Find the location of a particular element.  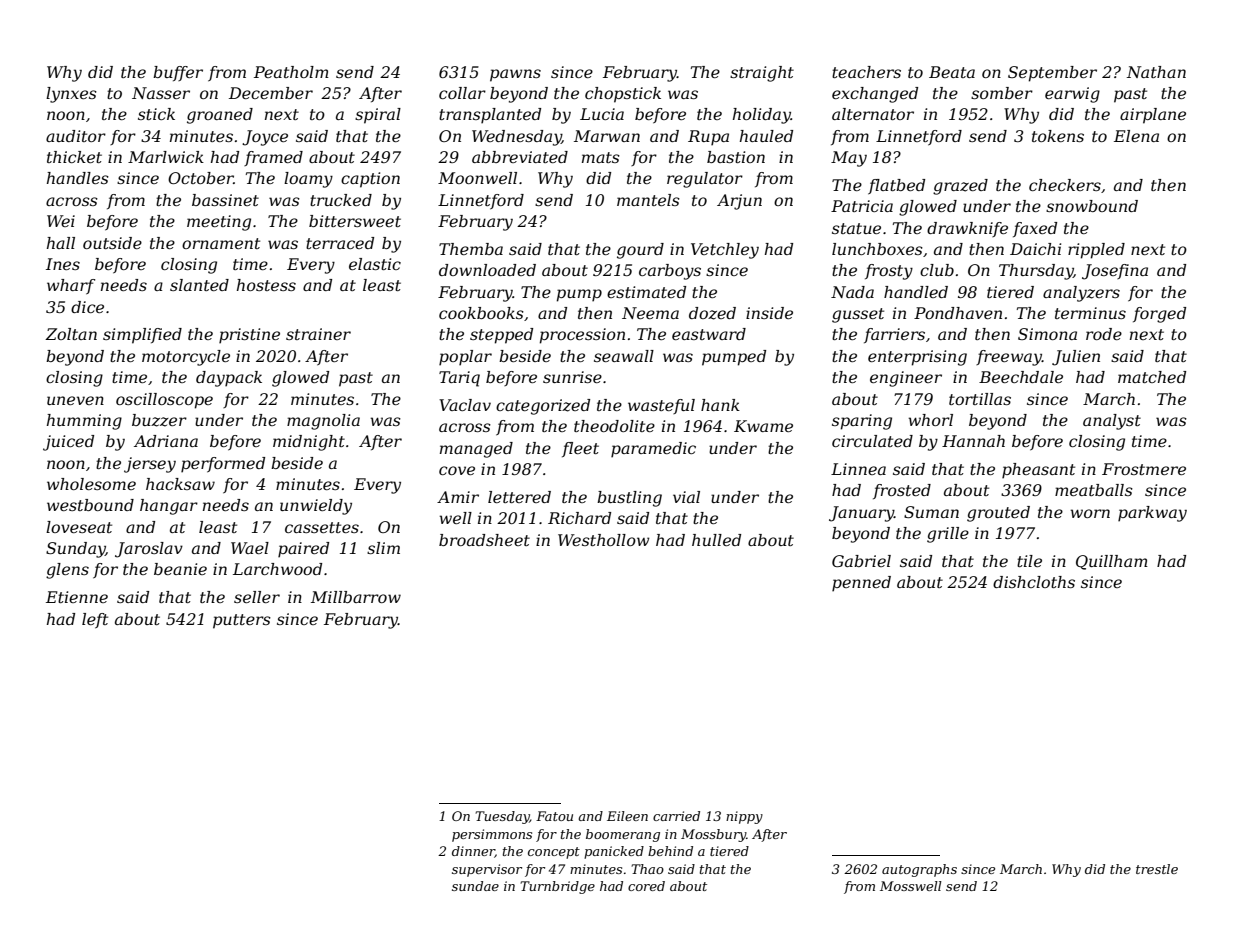

auditor is located at coordinates (76, 136).
